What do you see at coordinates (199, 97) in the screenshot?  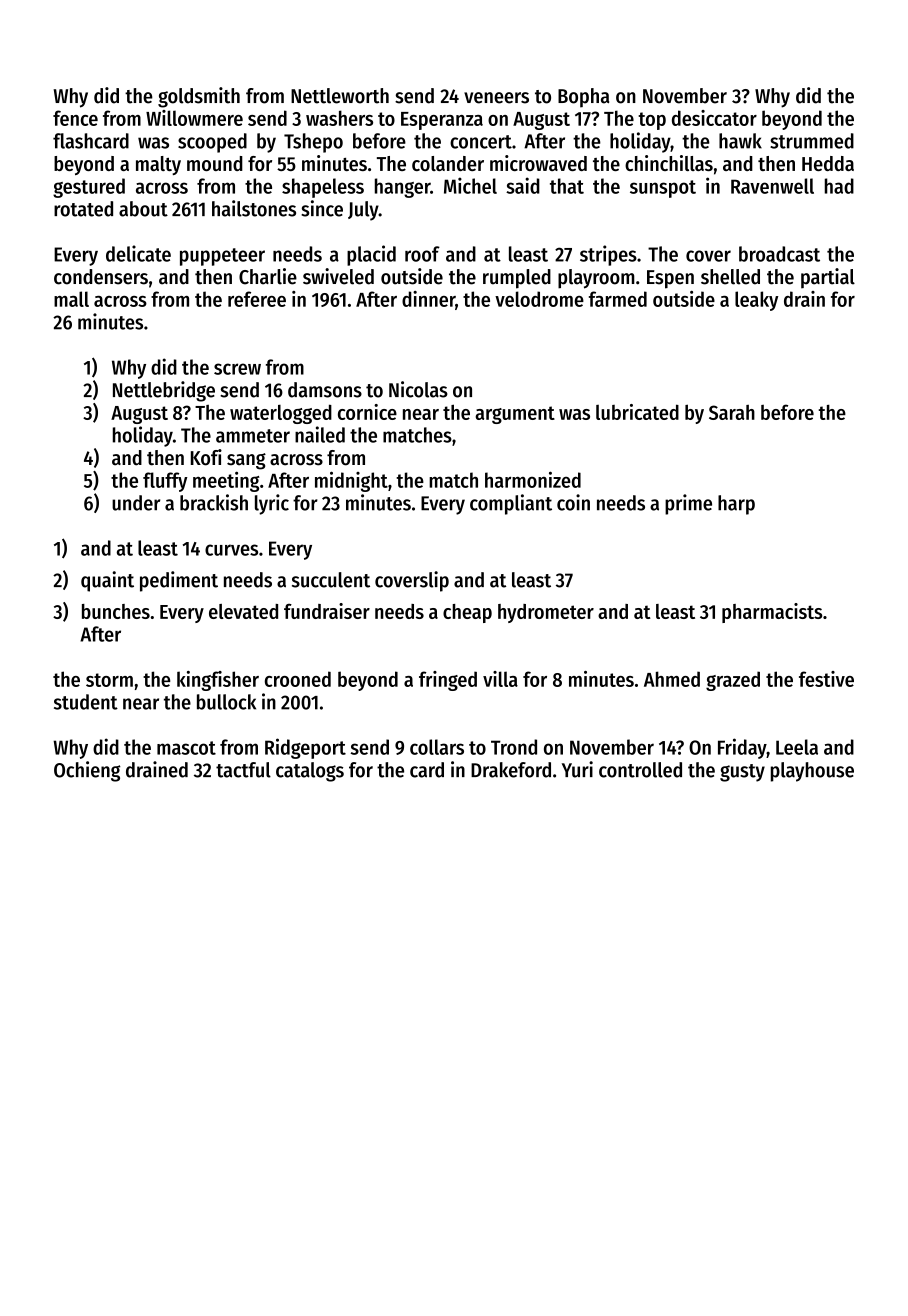 I see `goldsmith` at bounding box center [199, 97].
